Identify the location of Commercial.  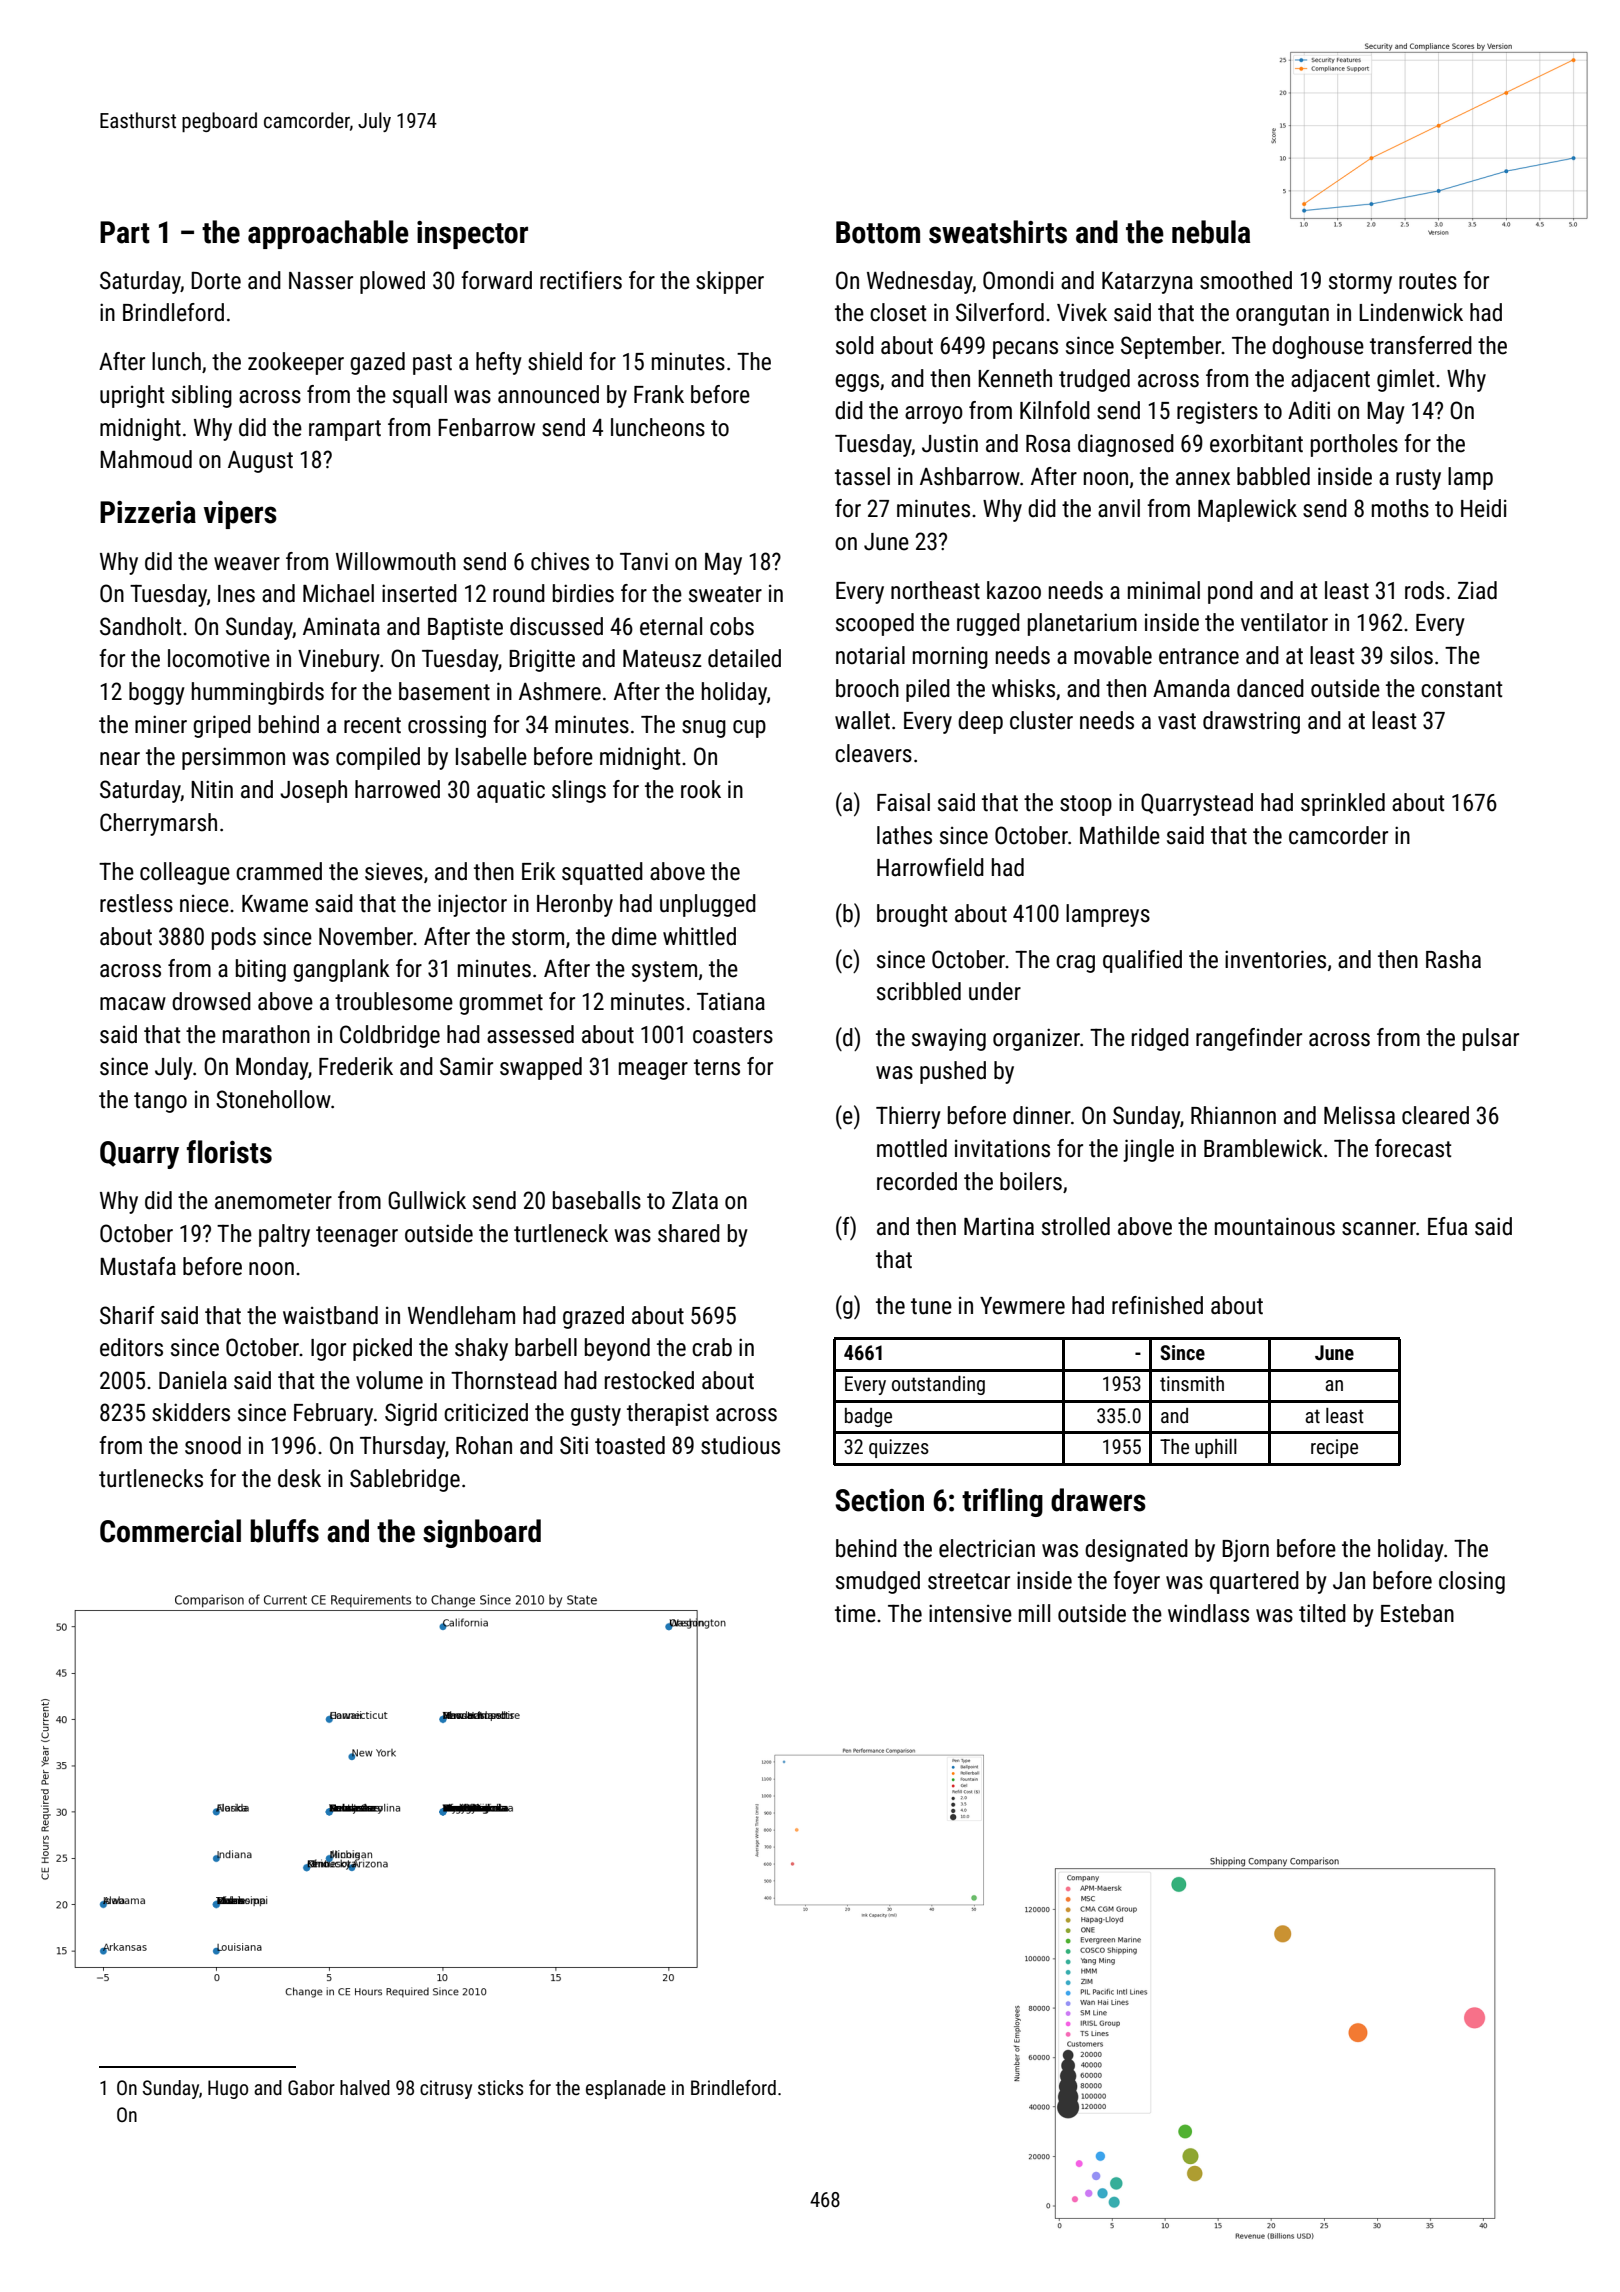
(170, 1531).
